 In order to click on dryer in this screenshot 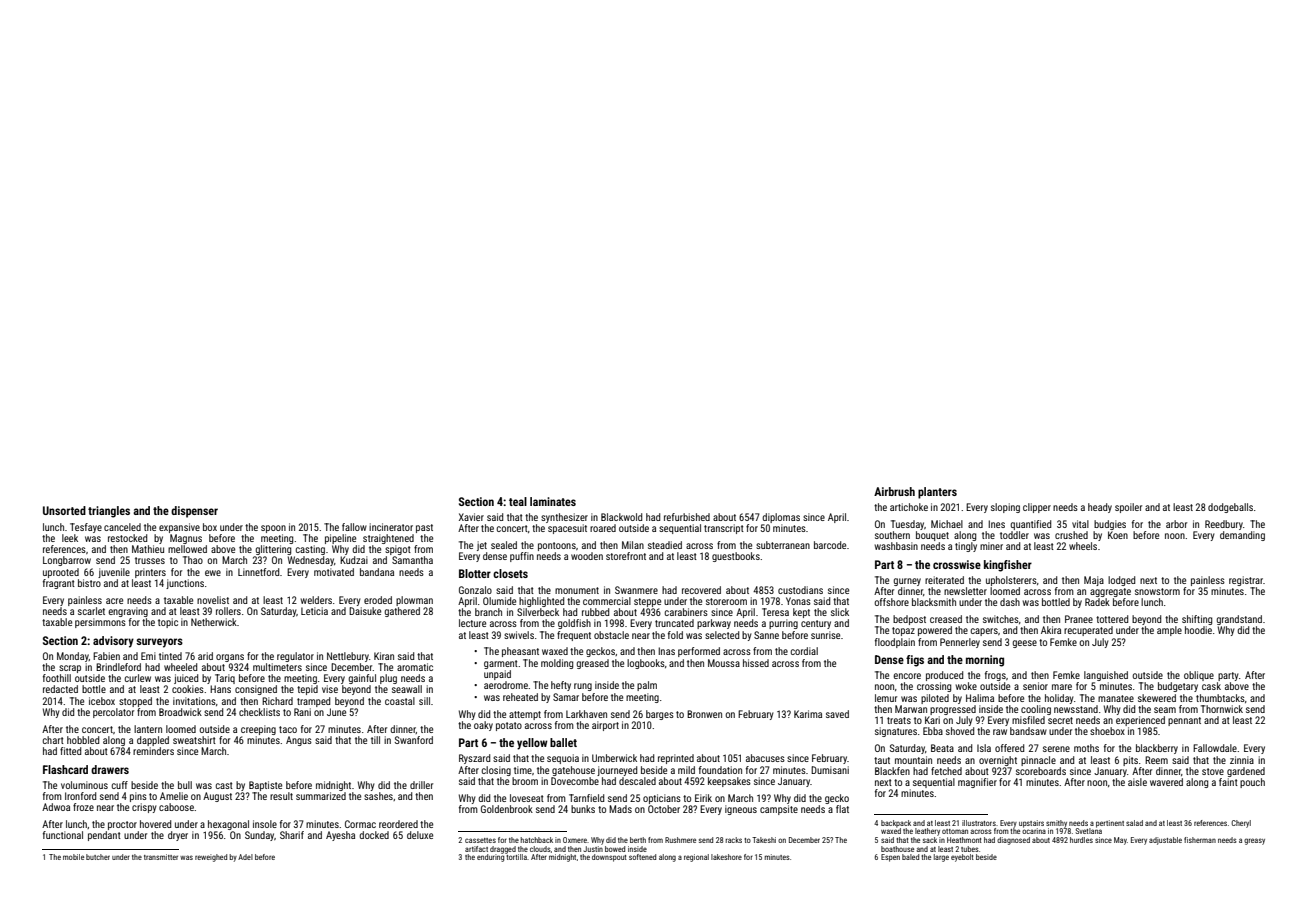, I will do `click(178, 836)`.
